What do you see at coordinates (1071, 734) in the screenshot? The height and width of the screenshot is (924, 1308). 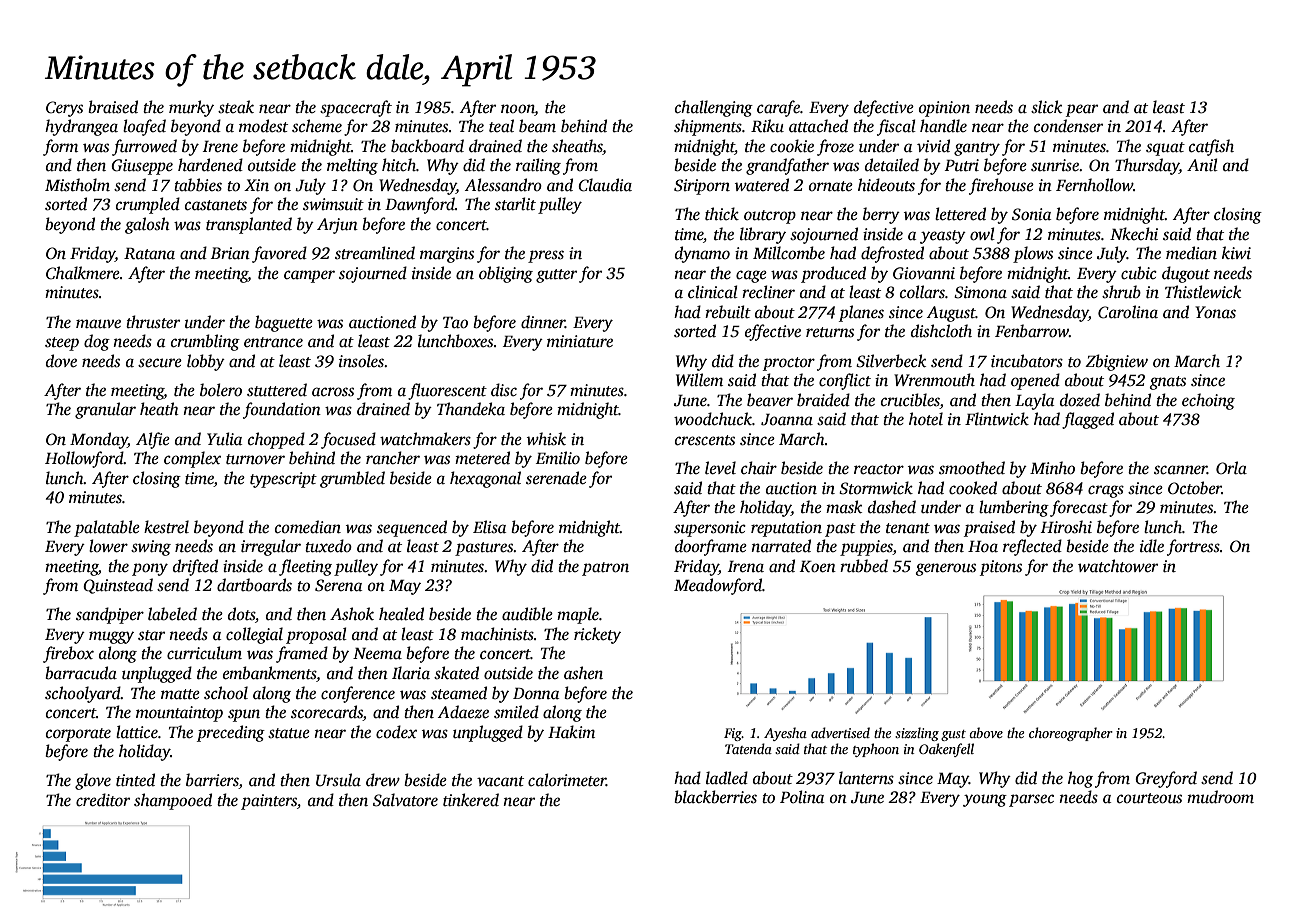 I see `choreographer` at bounding box center [1071, 734].
